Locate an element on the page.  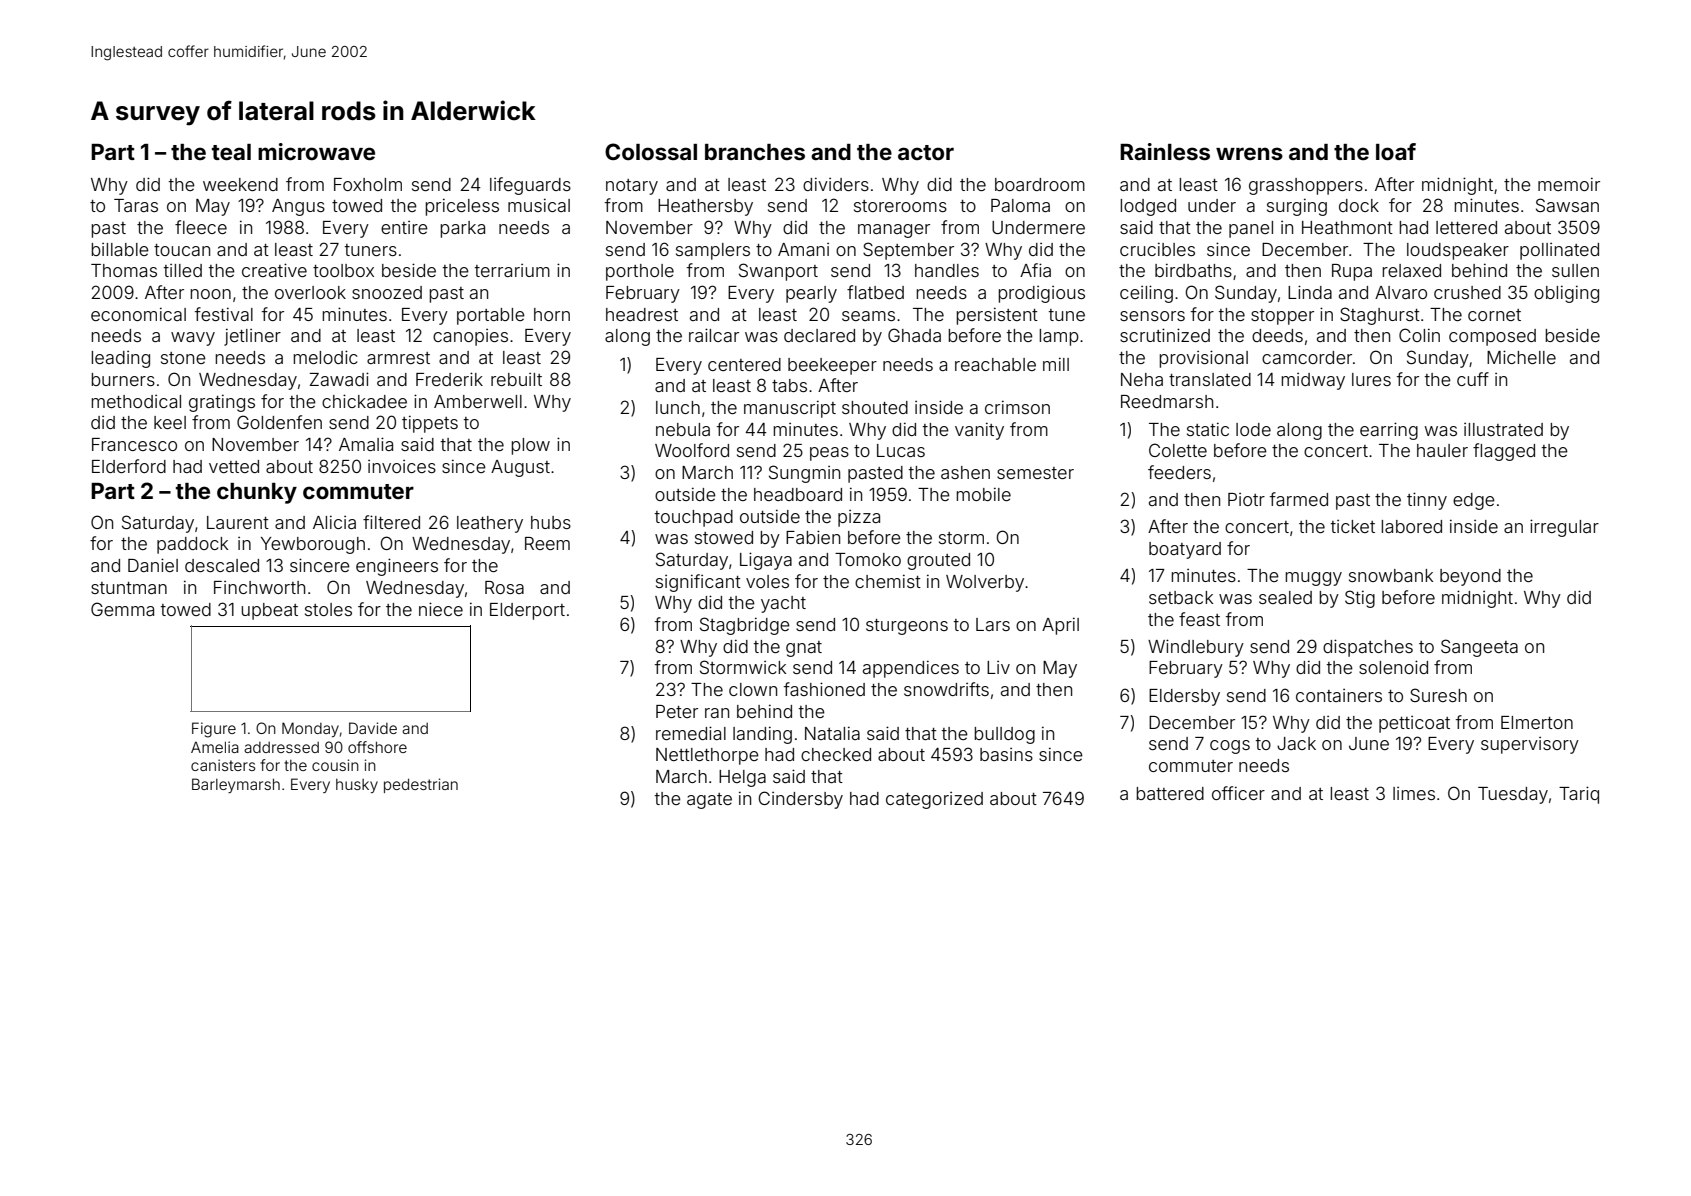
vanity is located at coordinates (979, 431).
